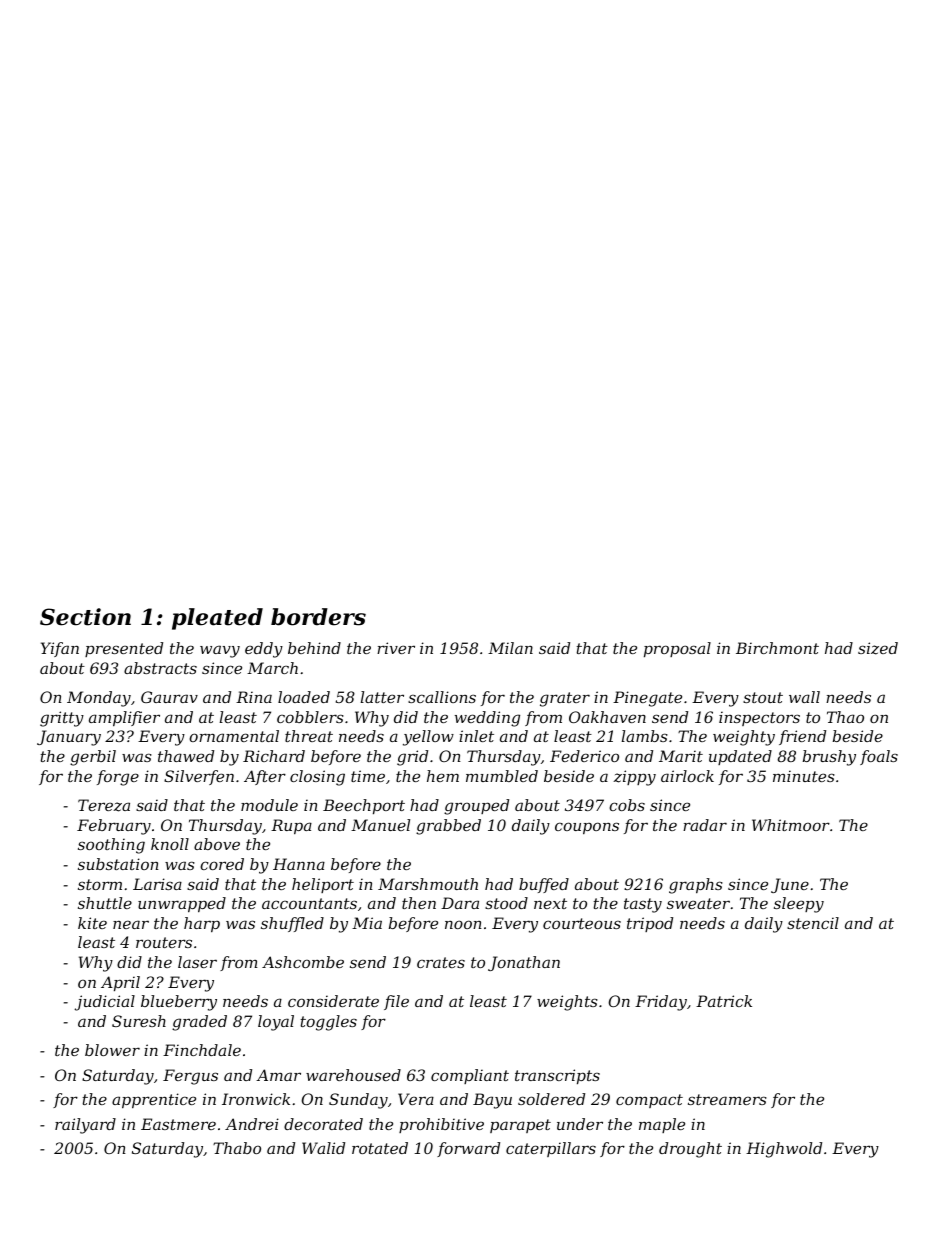 The image size is (952, 1233). What do you see at coordinates (784, 1150) in the image?
I see `Highwold` at bounding box center [784, 1150].
